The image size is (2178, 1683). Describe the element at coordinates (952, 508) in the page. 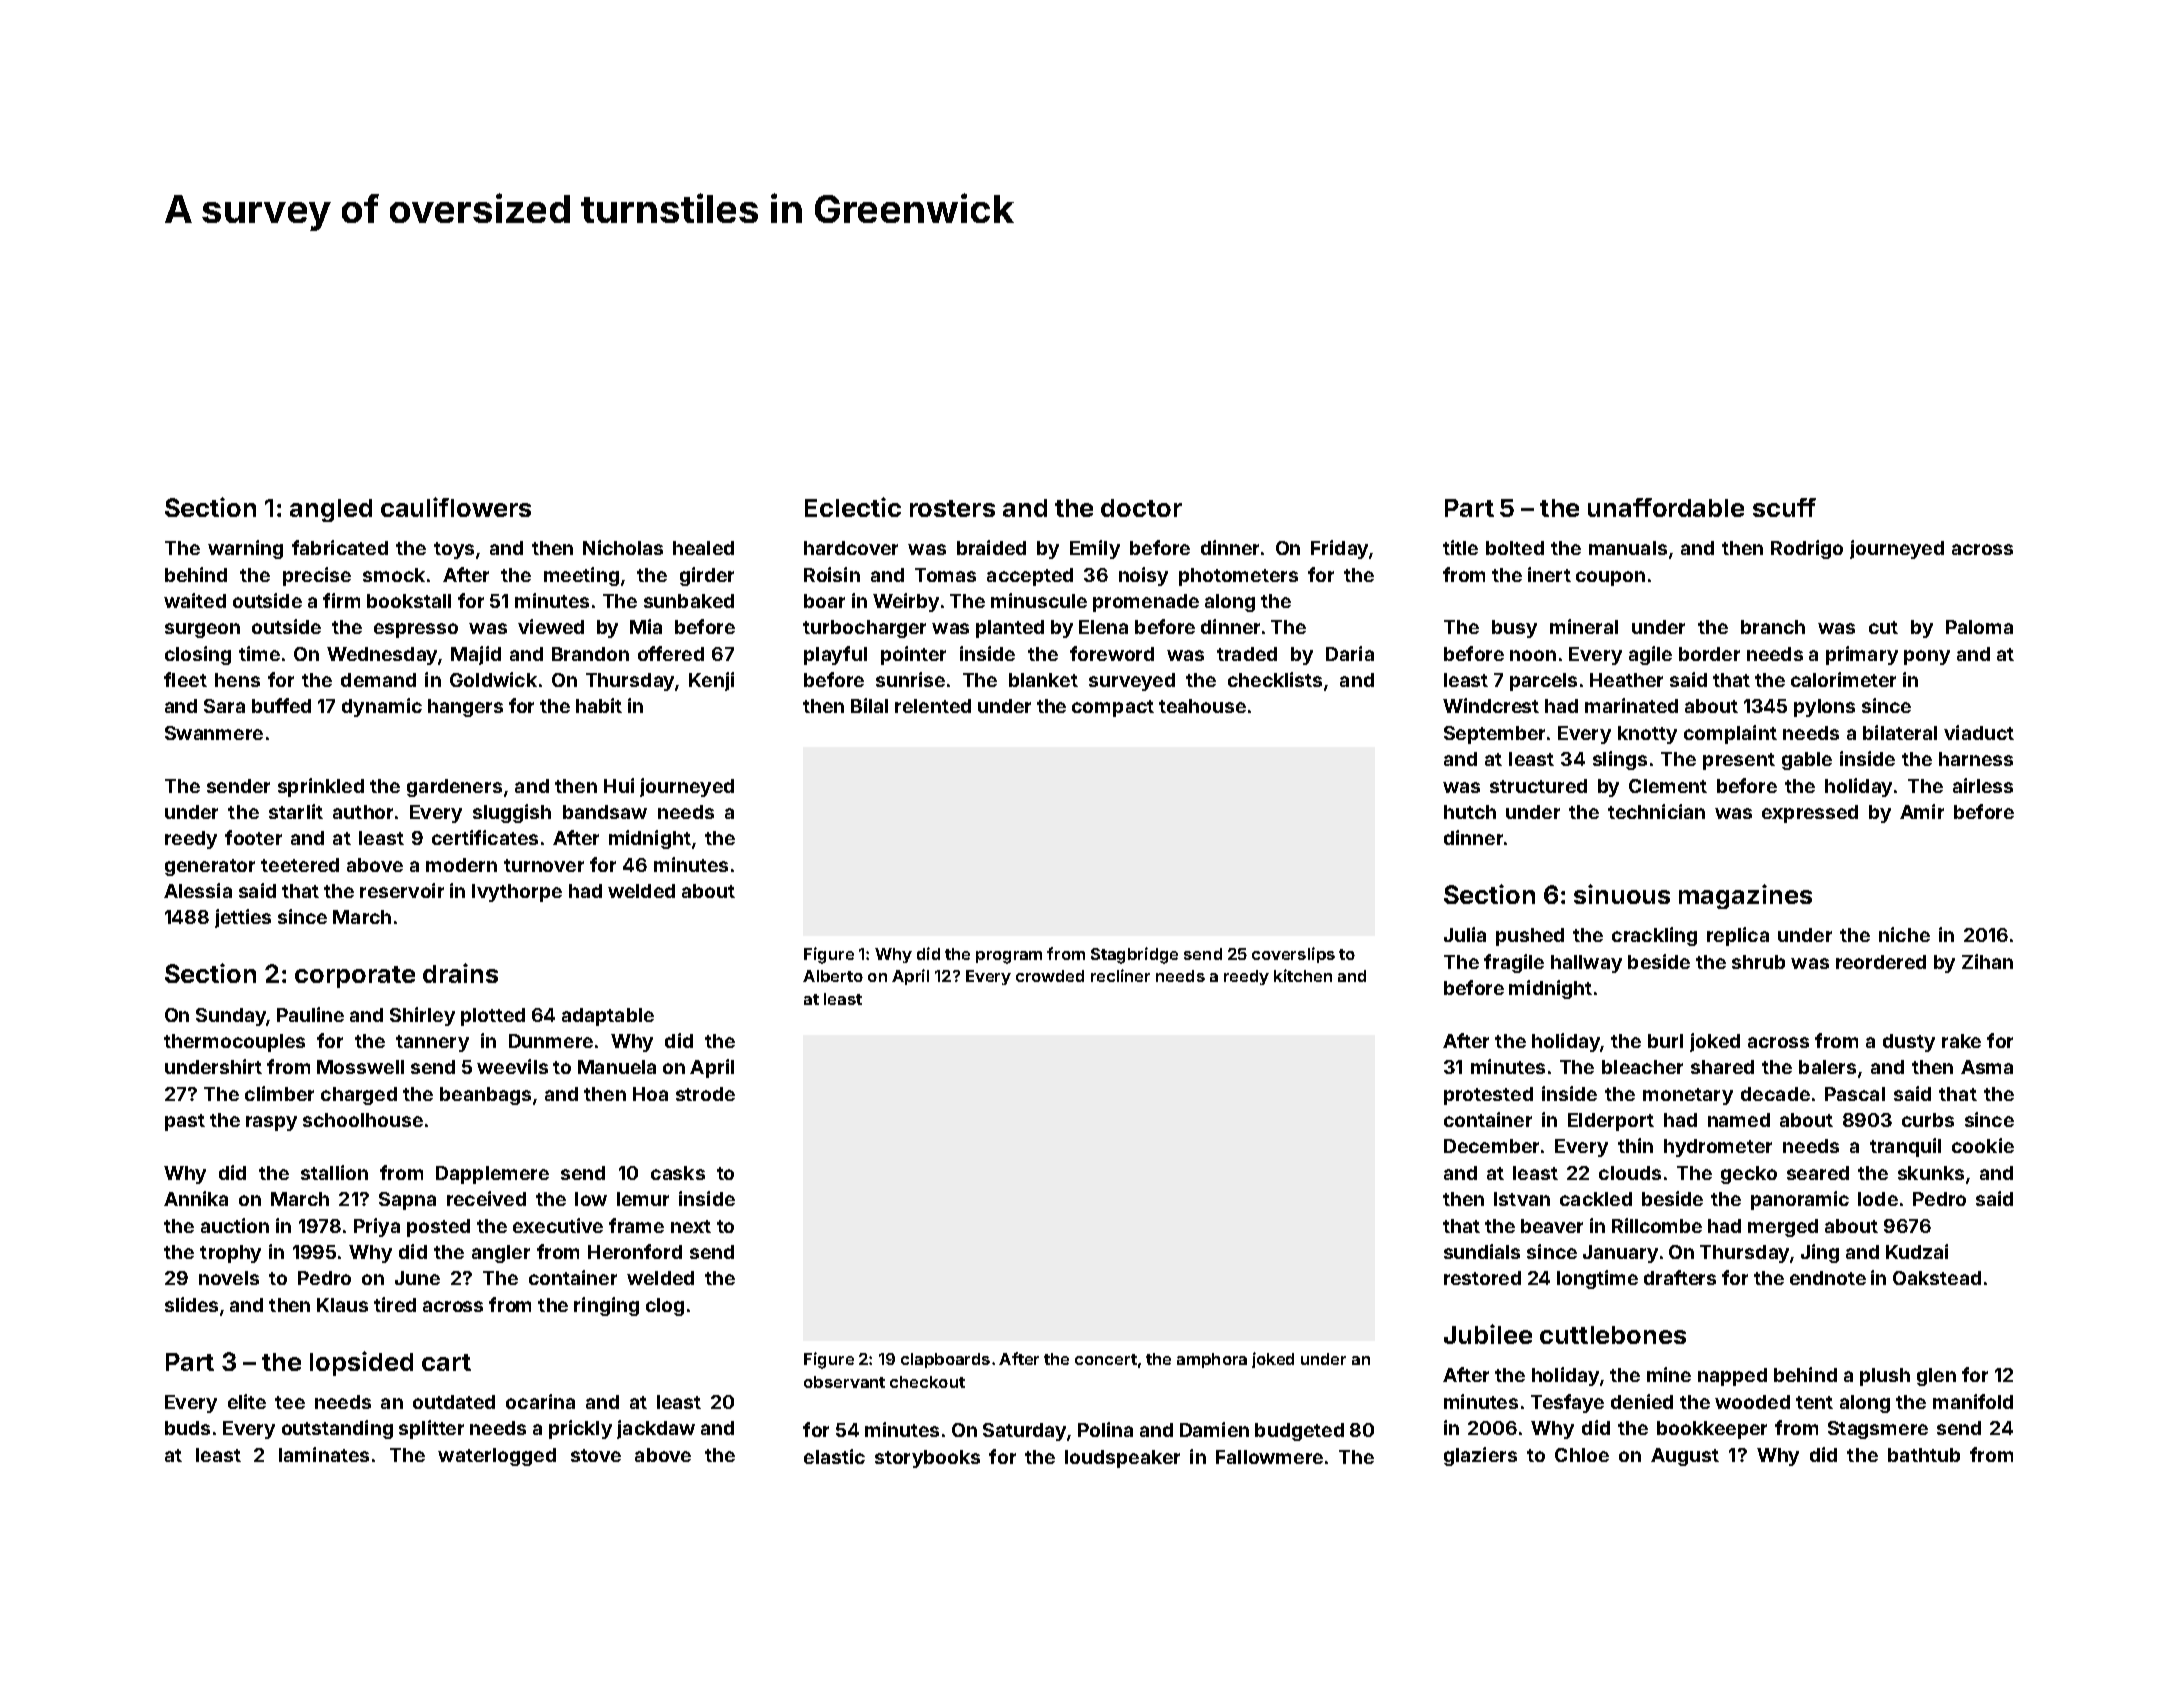

I see `rosters` at that location.
